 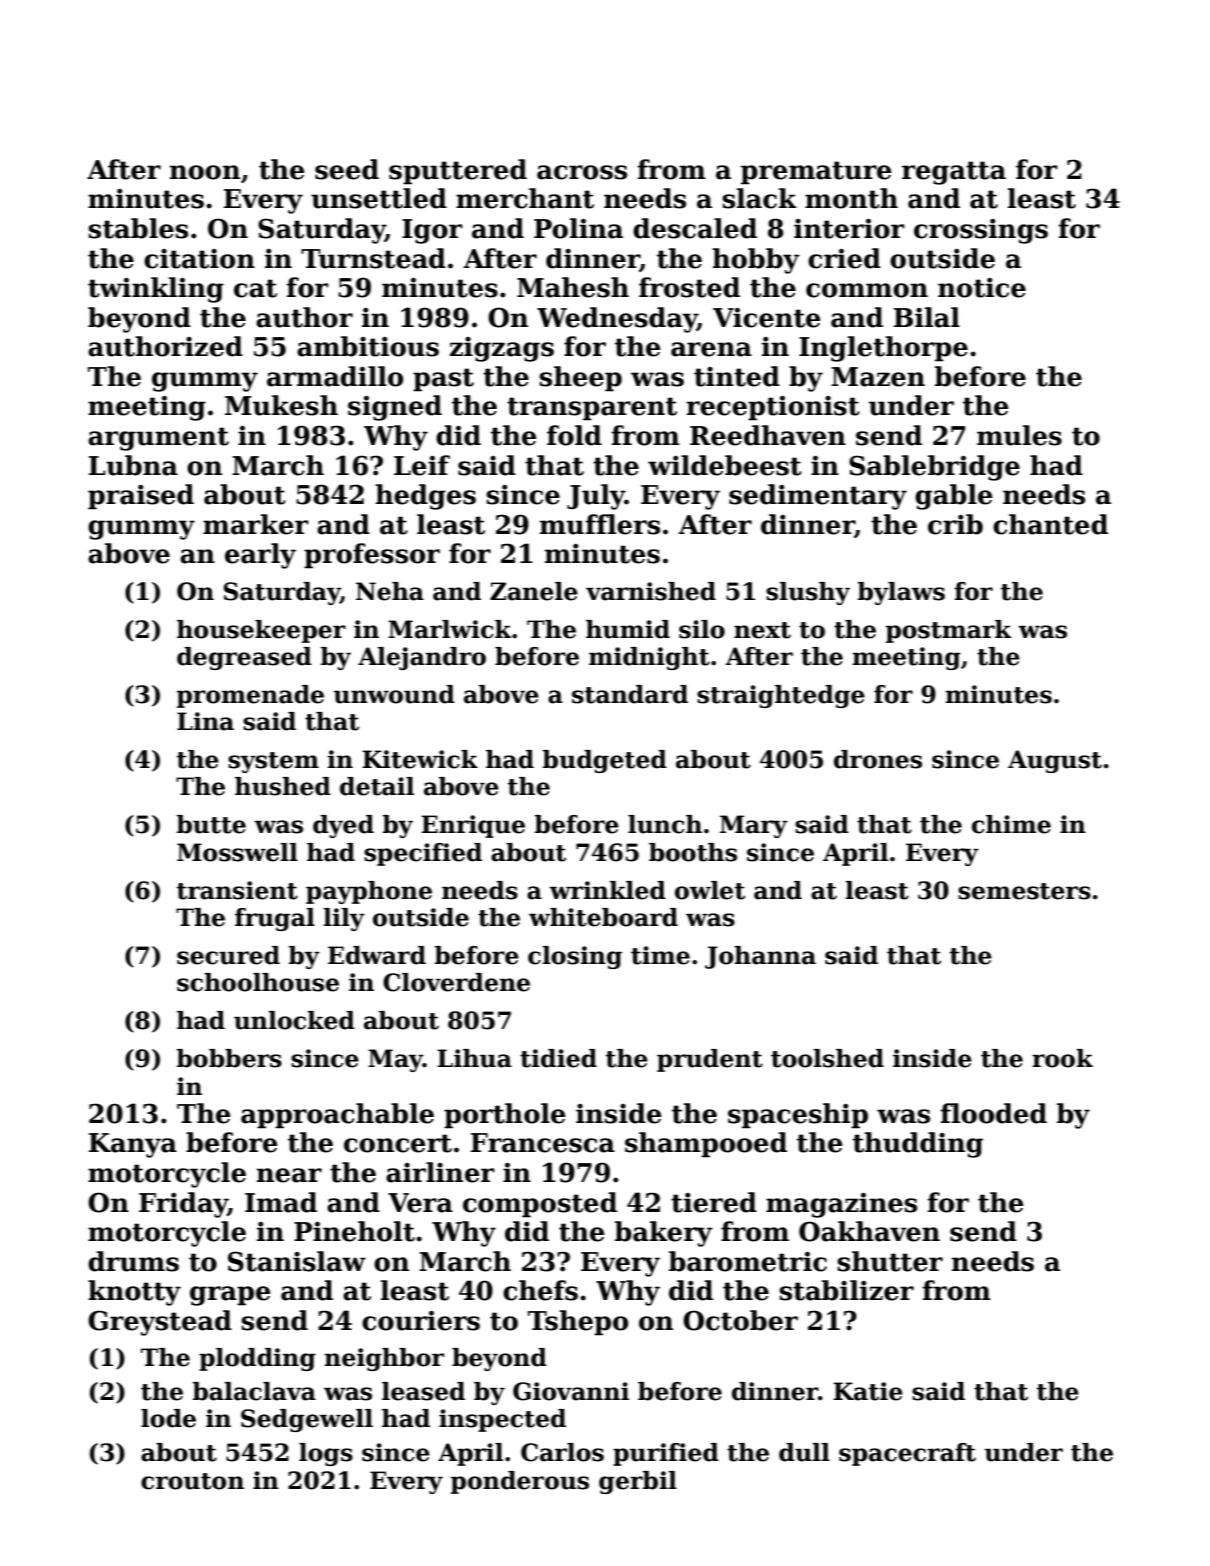 What do you see at coordinates (665, 824) in the screenshot?
I see `lunch` at bounding box center [665, 824].
